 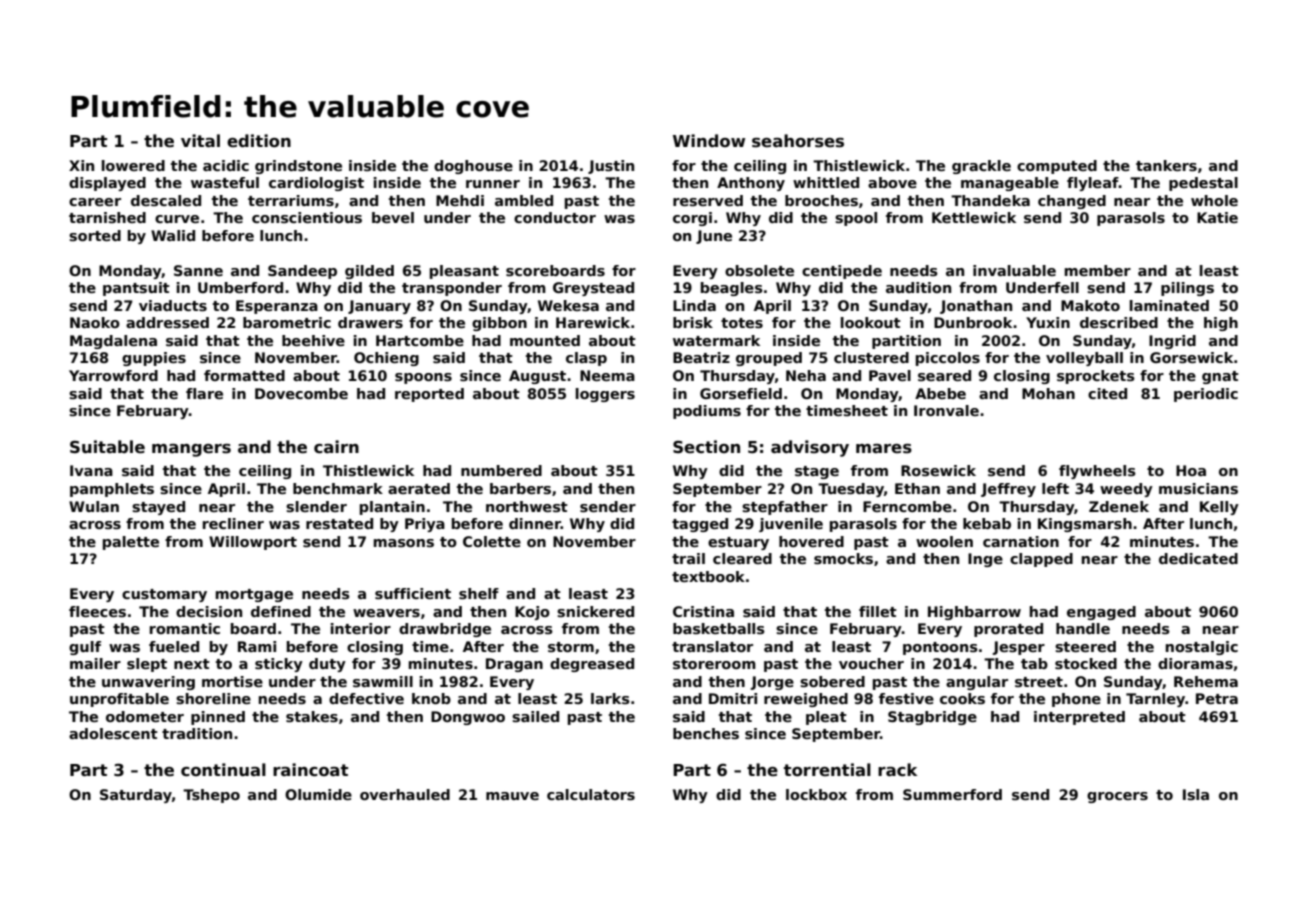 I want to click on Dongwoo, so click(x=468, y=718).
